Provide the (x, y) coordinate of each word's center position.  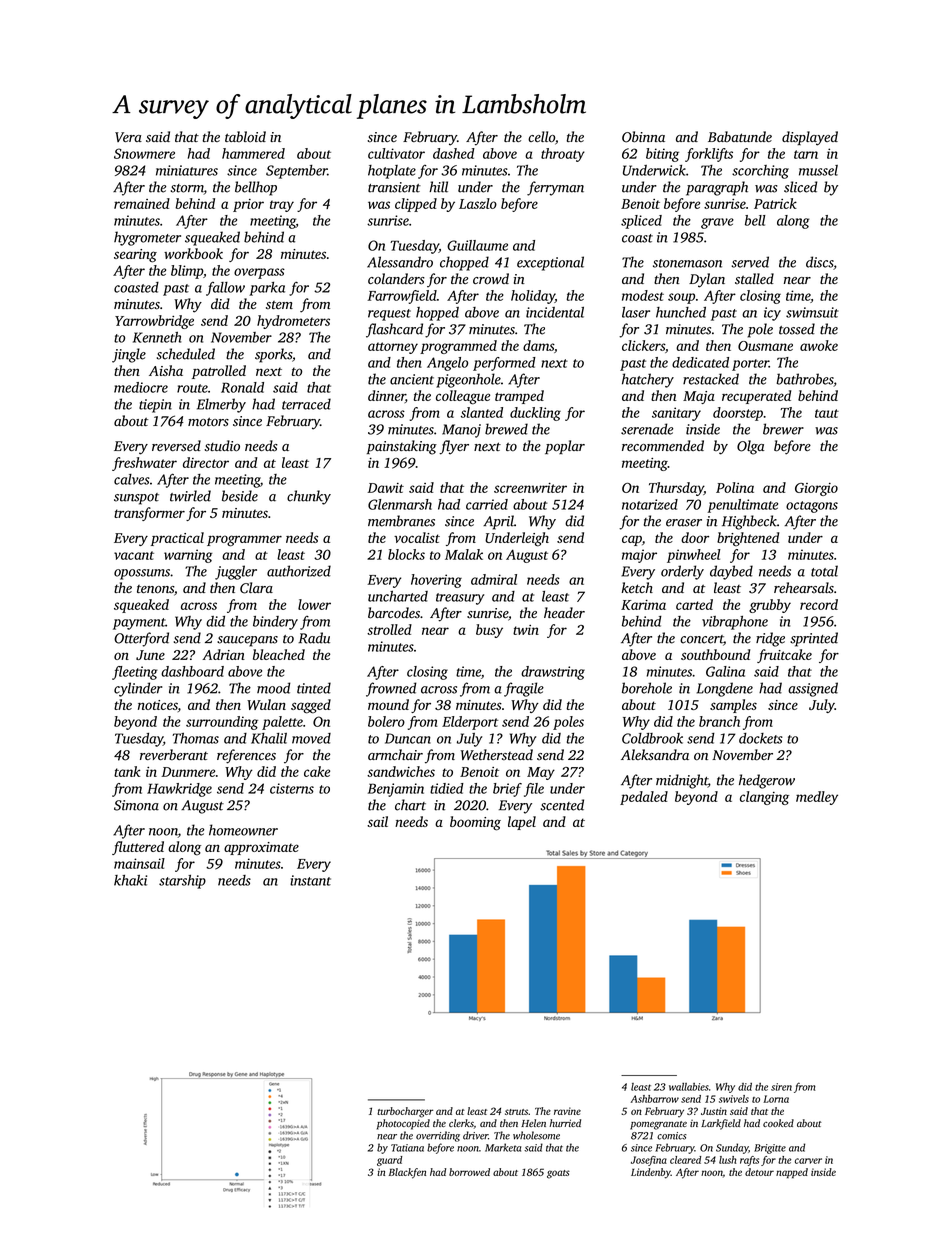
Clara (256, 588)
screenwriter (530, 488)
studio (222, 446)
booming (475, 823)
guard (389, 1161)
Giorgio (816, 489)
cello (541, 137)
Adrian (223, 654)
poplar (565, 447)
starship (182, 882)
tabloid (245, 137)
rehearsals (804, 588)
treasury (460, 599)
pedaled (644, 798)
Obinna (643, 137)
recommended (663, 446)
